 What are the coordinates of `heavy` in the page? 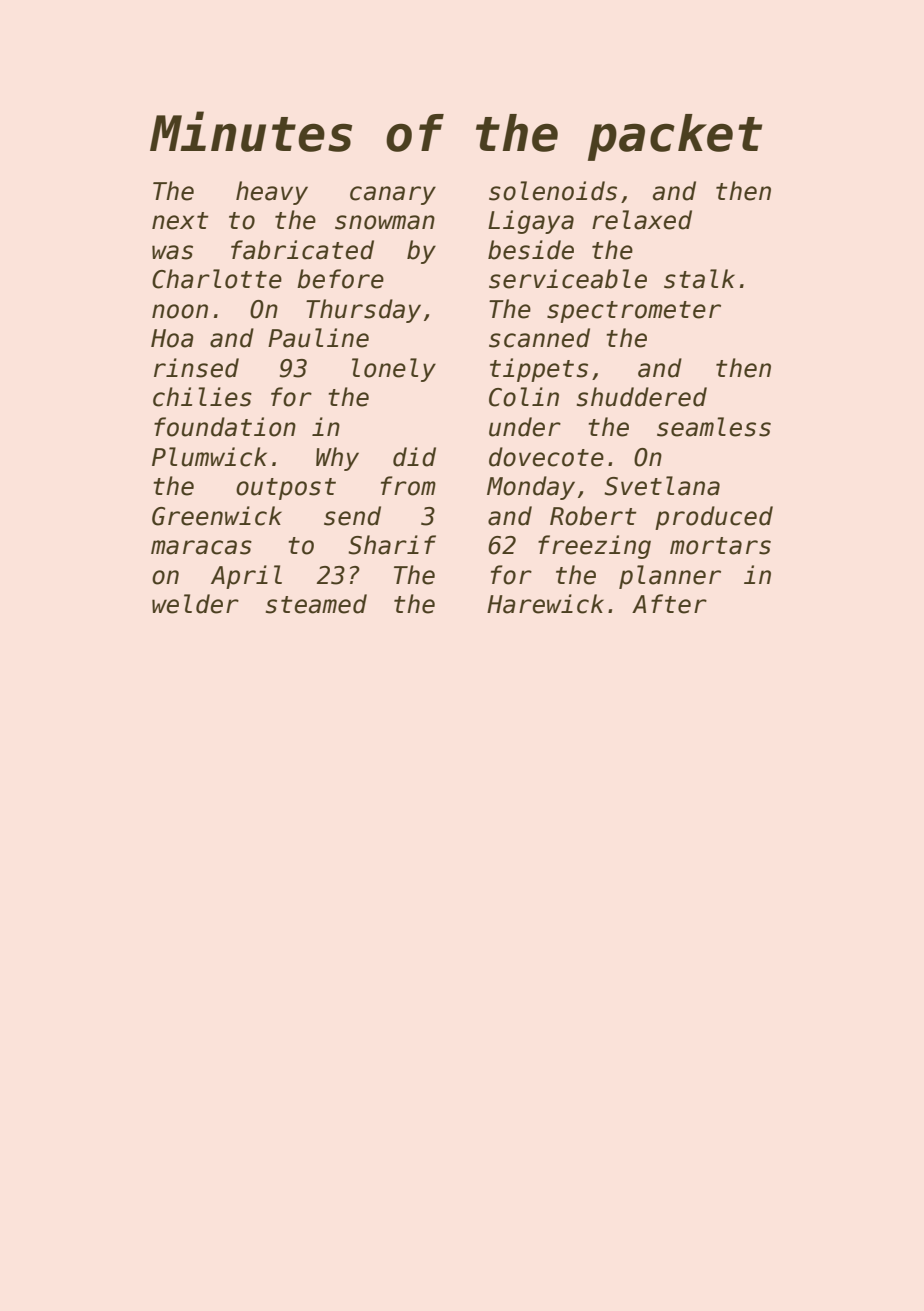 It's located at (272, 193).
